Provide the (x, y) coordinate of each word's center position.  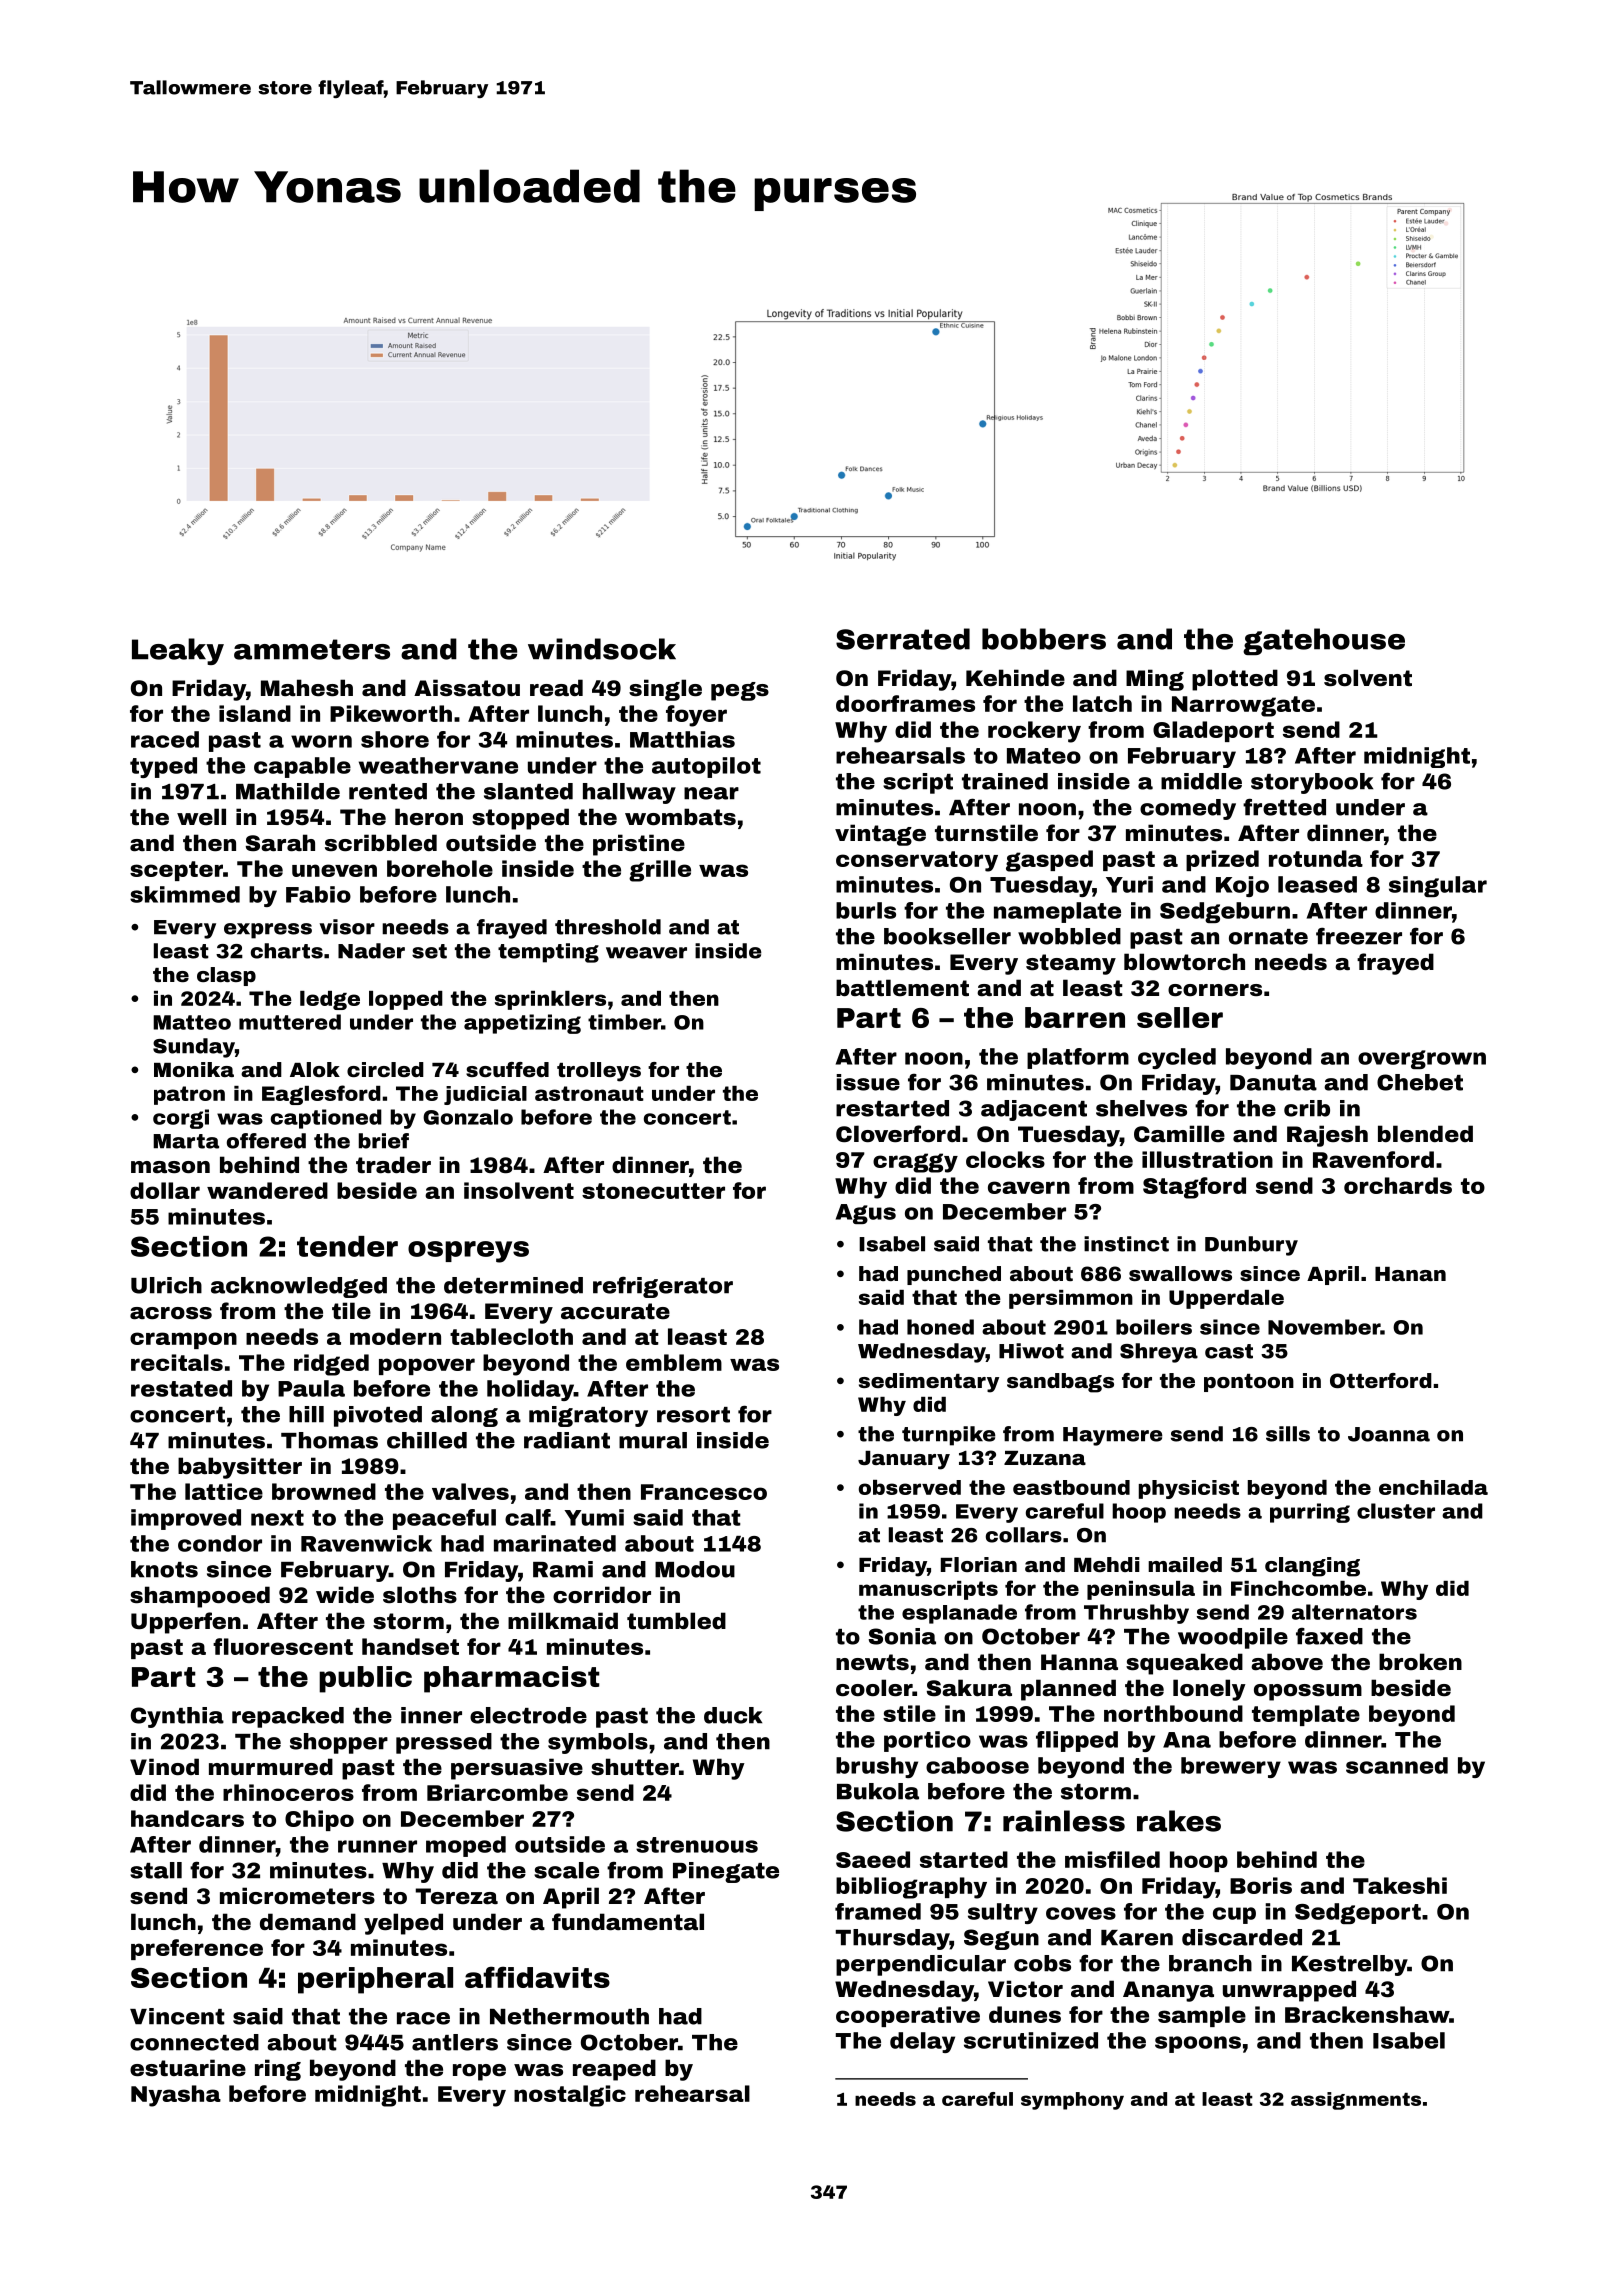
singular (1438, 886)
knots (164, 1569)
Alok (315, 1069)
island (255, 713)
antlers (455, 2042)
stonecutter (653, 1191)
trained (1005, 781)
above (1287, 1662)
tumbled (676, 1621)
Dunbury (1251, 1246)
